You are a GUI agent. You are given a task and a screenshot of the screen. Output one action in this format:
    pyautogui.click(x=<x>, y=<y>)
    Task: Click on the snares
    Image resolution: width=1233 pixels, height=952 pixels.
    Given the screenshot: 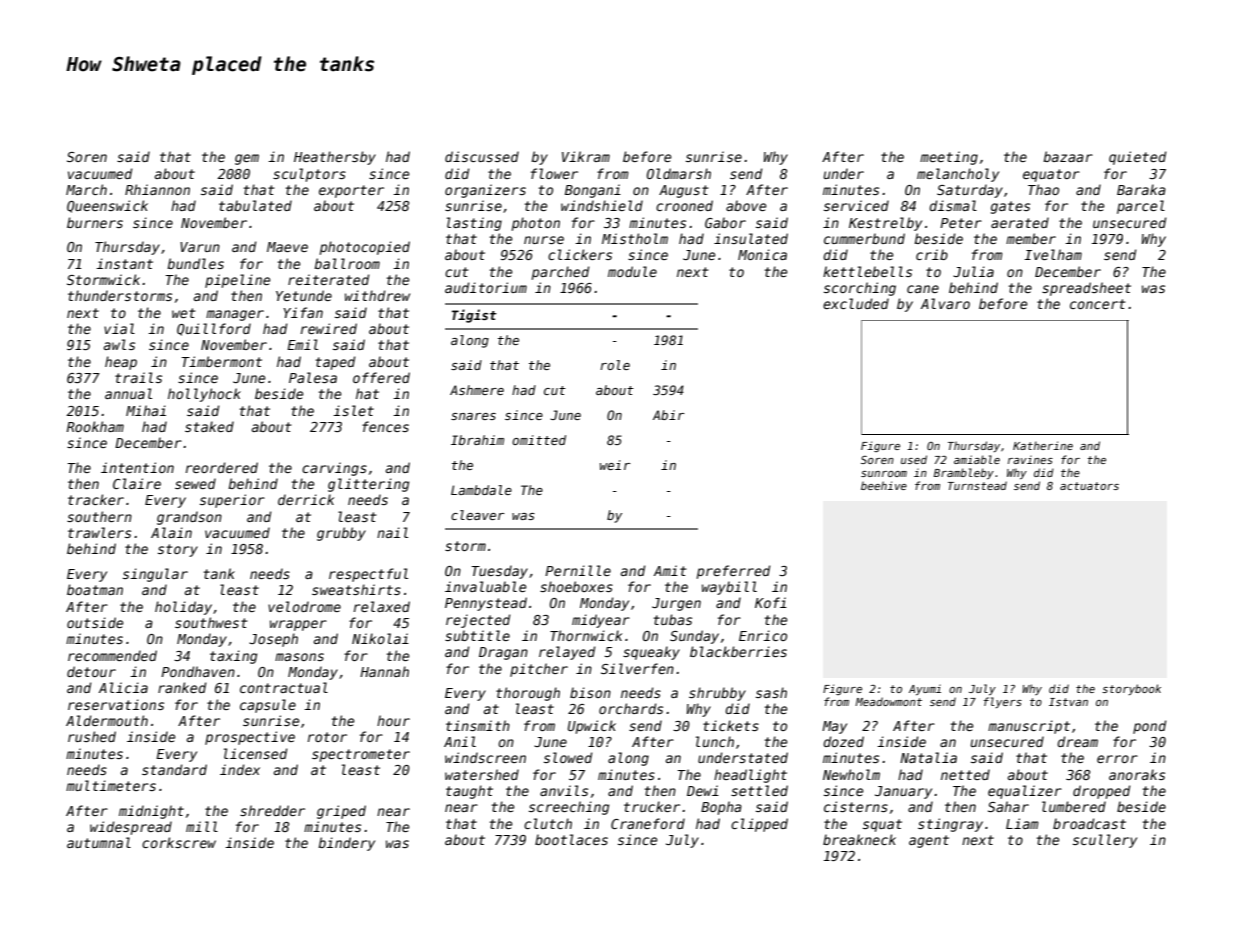 What is the action you would take?
    pyautogui.click(x=473, y=416)
